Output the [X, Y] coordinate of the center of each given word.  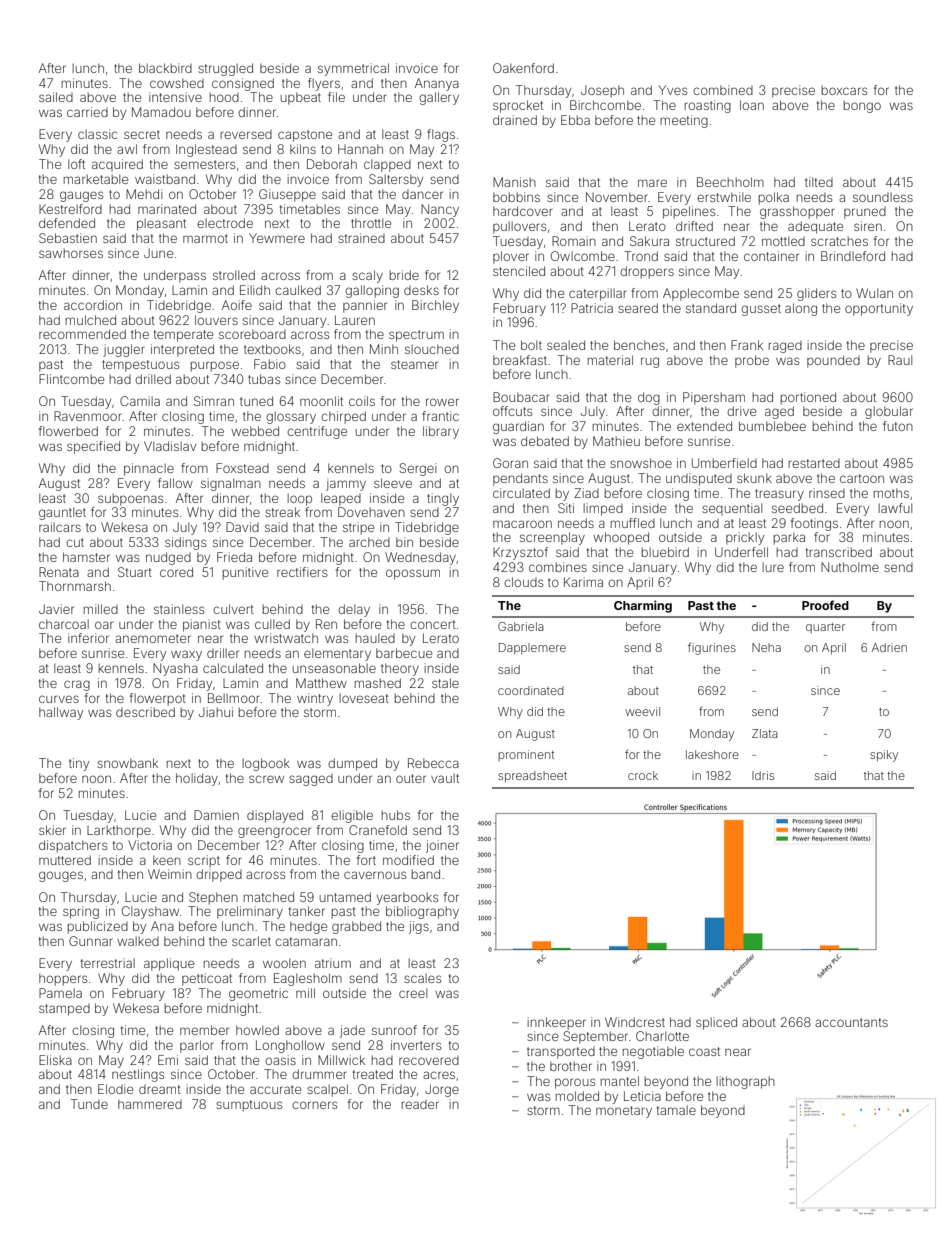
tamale [676, 1110]
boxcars [844, 90]
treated [373, 1074]
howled [257, 1030]
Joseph [602, 91]
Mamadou [161, 112]
